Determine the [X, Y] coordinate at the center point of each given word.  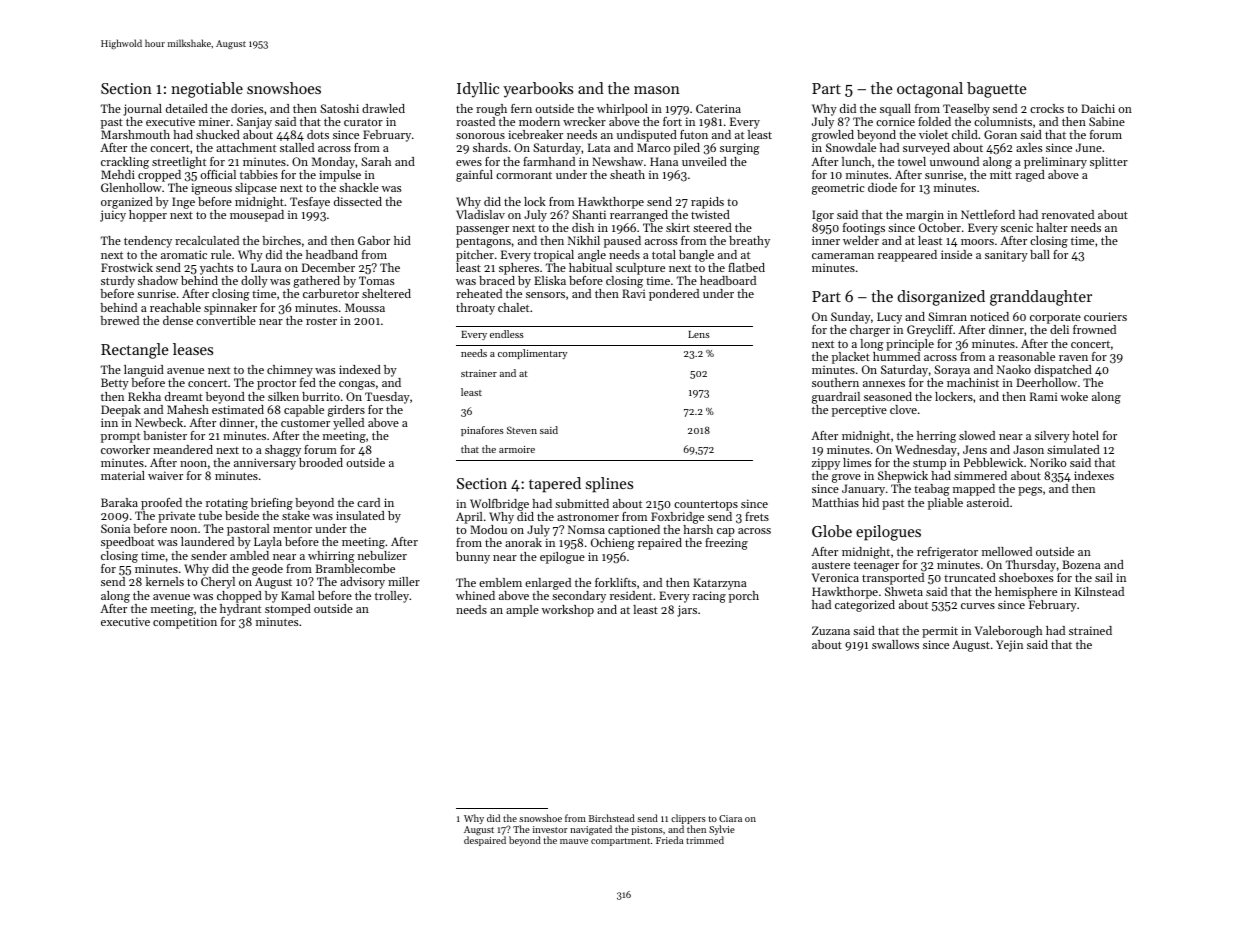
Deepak [121, 411]
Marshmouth [135, 134]
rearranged [639, 216]
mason [657, 90]
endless [507, 334]
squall [895, 110]
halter [1052, 227]
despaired [485, 841]
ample [522, 611]
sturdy [118, 282]
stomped [288, 610]
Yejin [1009, 646]
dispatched [1063, 371]
